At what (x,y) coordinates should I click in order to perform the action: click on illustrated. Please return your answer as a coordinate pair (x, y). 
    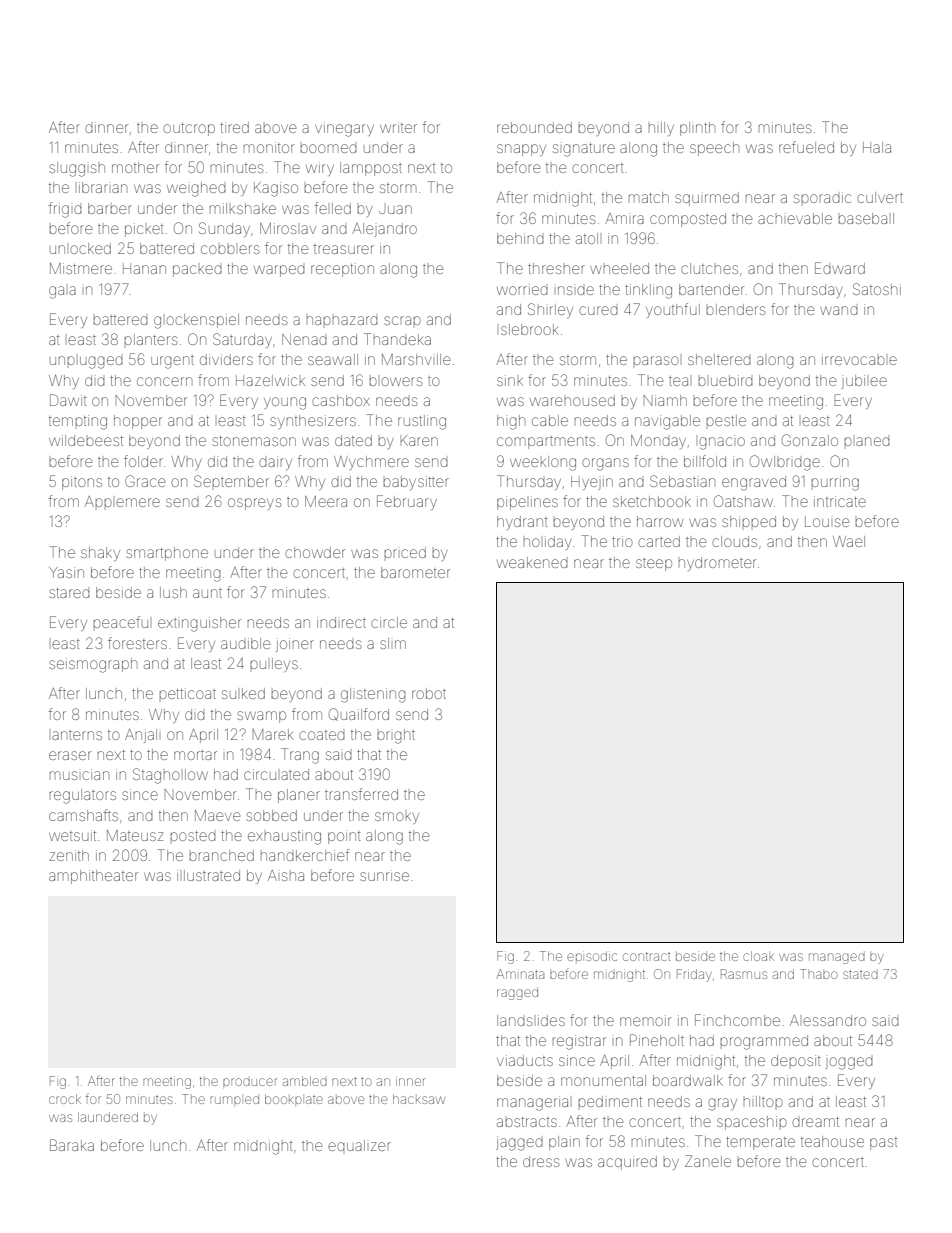
    Looking at the image, I should click on (208, 875).
